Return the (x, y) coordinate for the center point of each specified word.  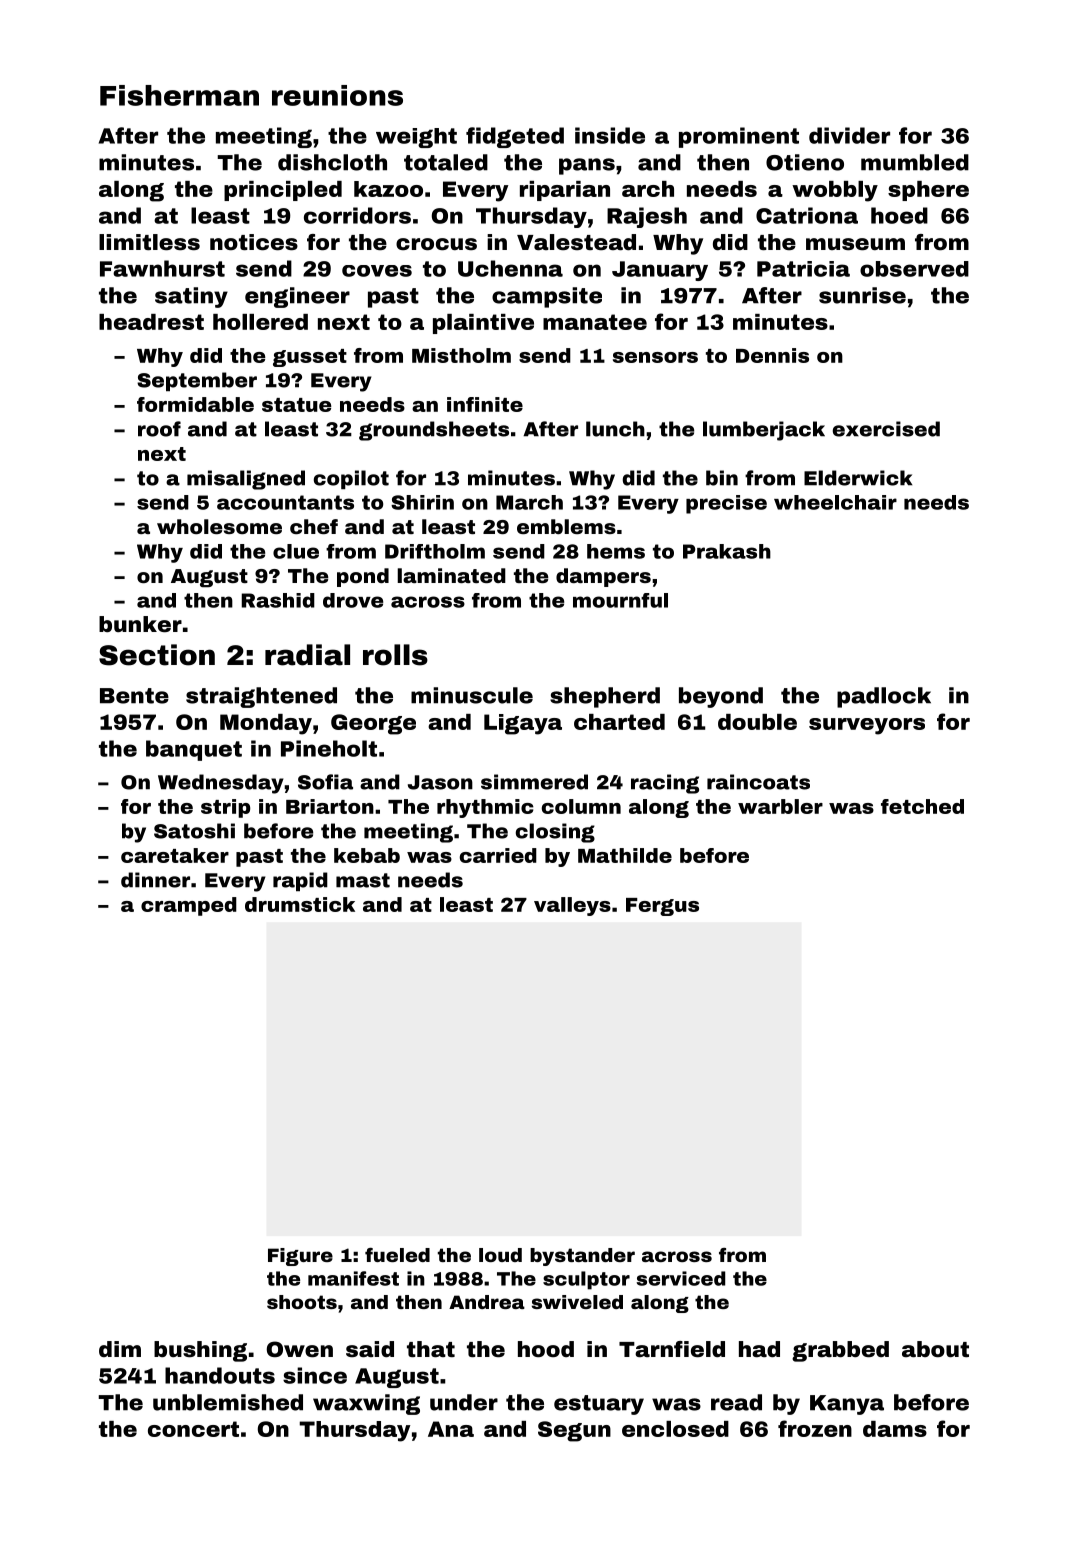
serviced (680, 1278)
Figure (300, 1257)
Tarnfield (672, 1349)
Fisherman (179, 95)
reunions (337, 95)
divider (849, 135)
